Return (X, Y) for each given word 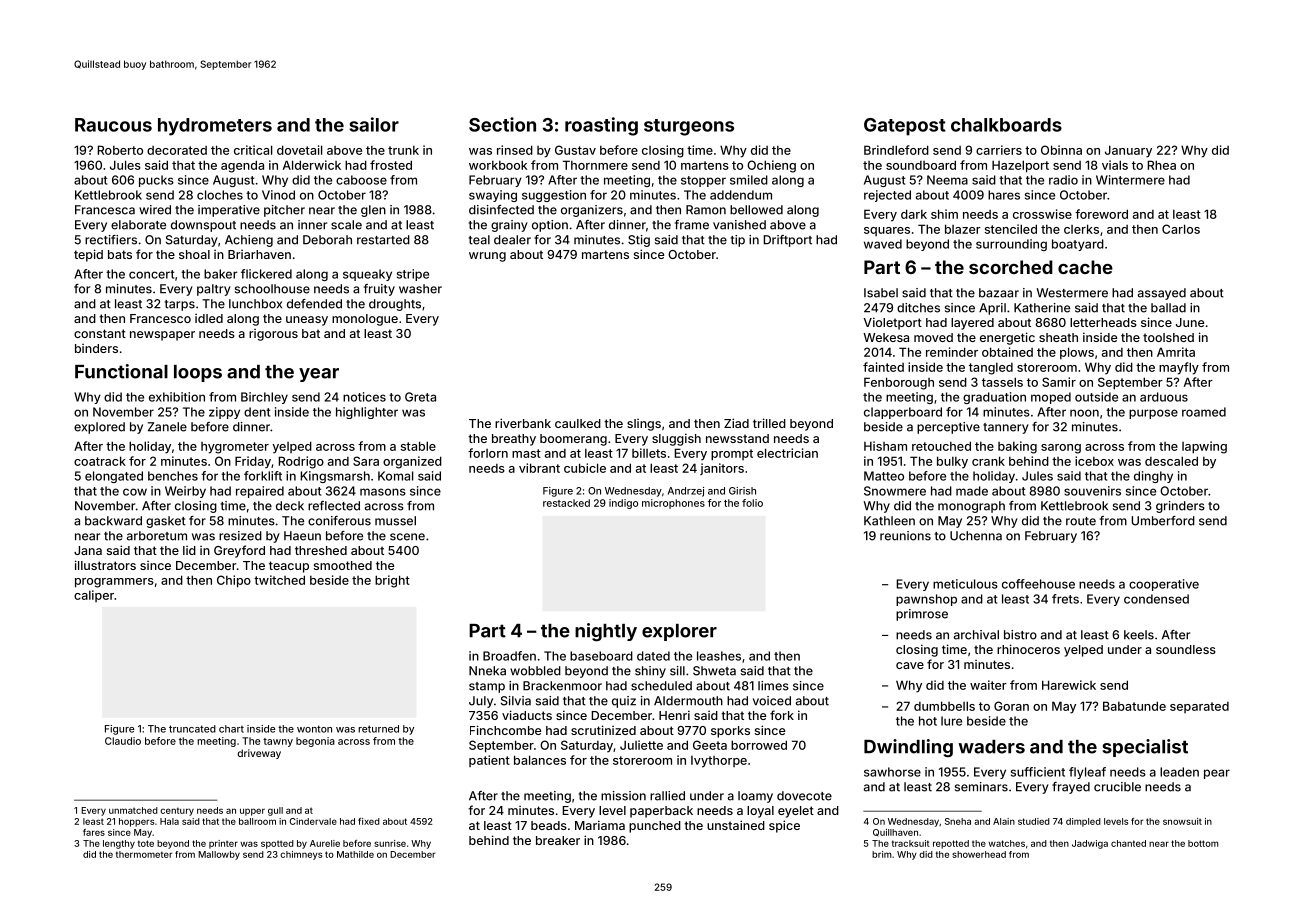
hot (928, 721)
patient (489, 761)
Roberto (120, 150)
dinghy (1153, 477)
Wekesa (886, 337)
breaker (558, 840)
